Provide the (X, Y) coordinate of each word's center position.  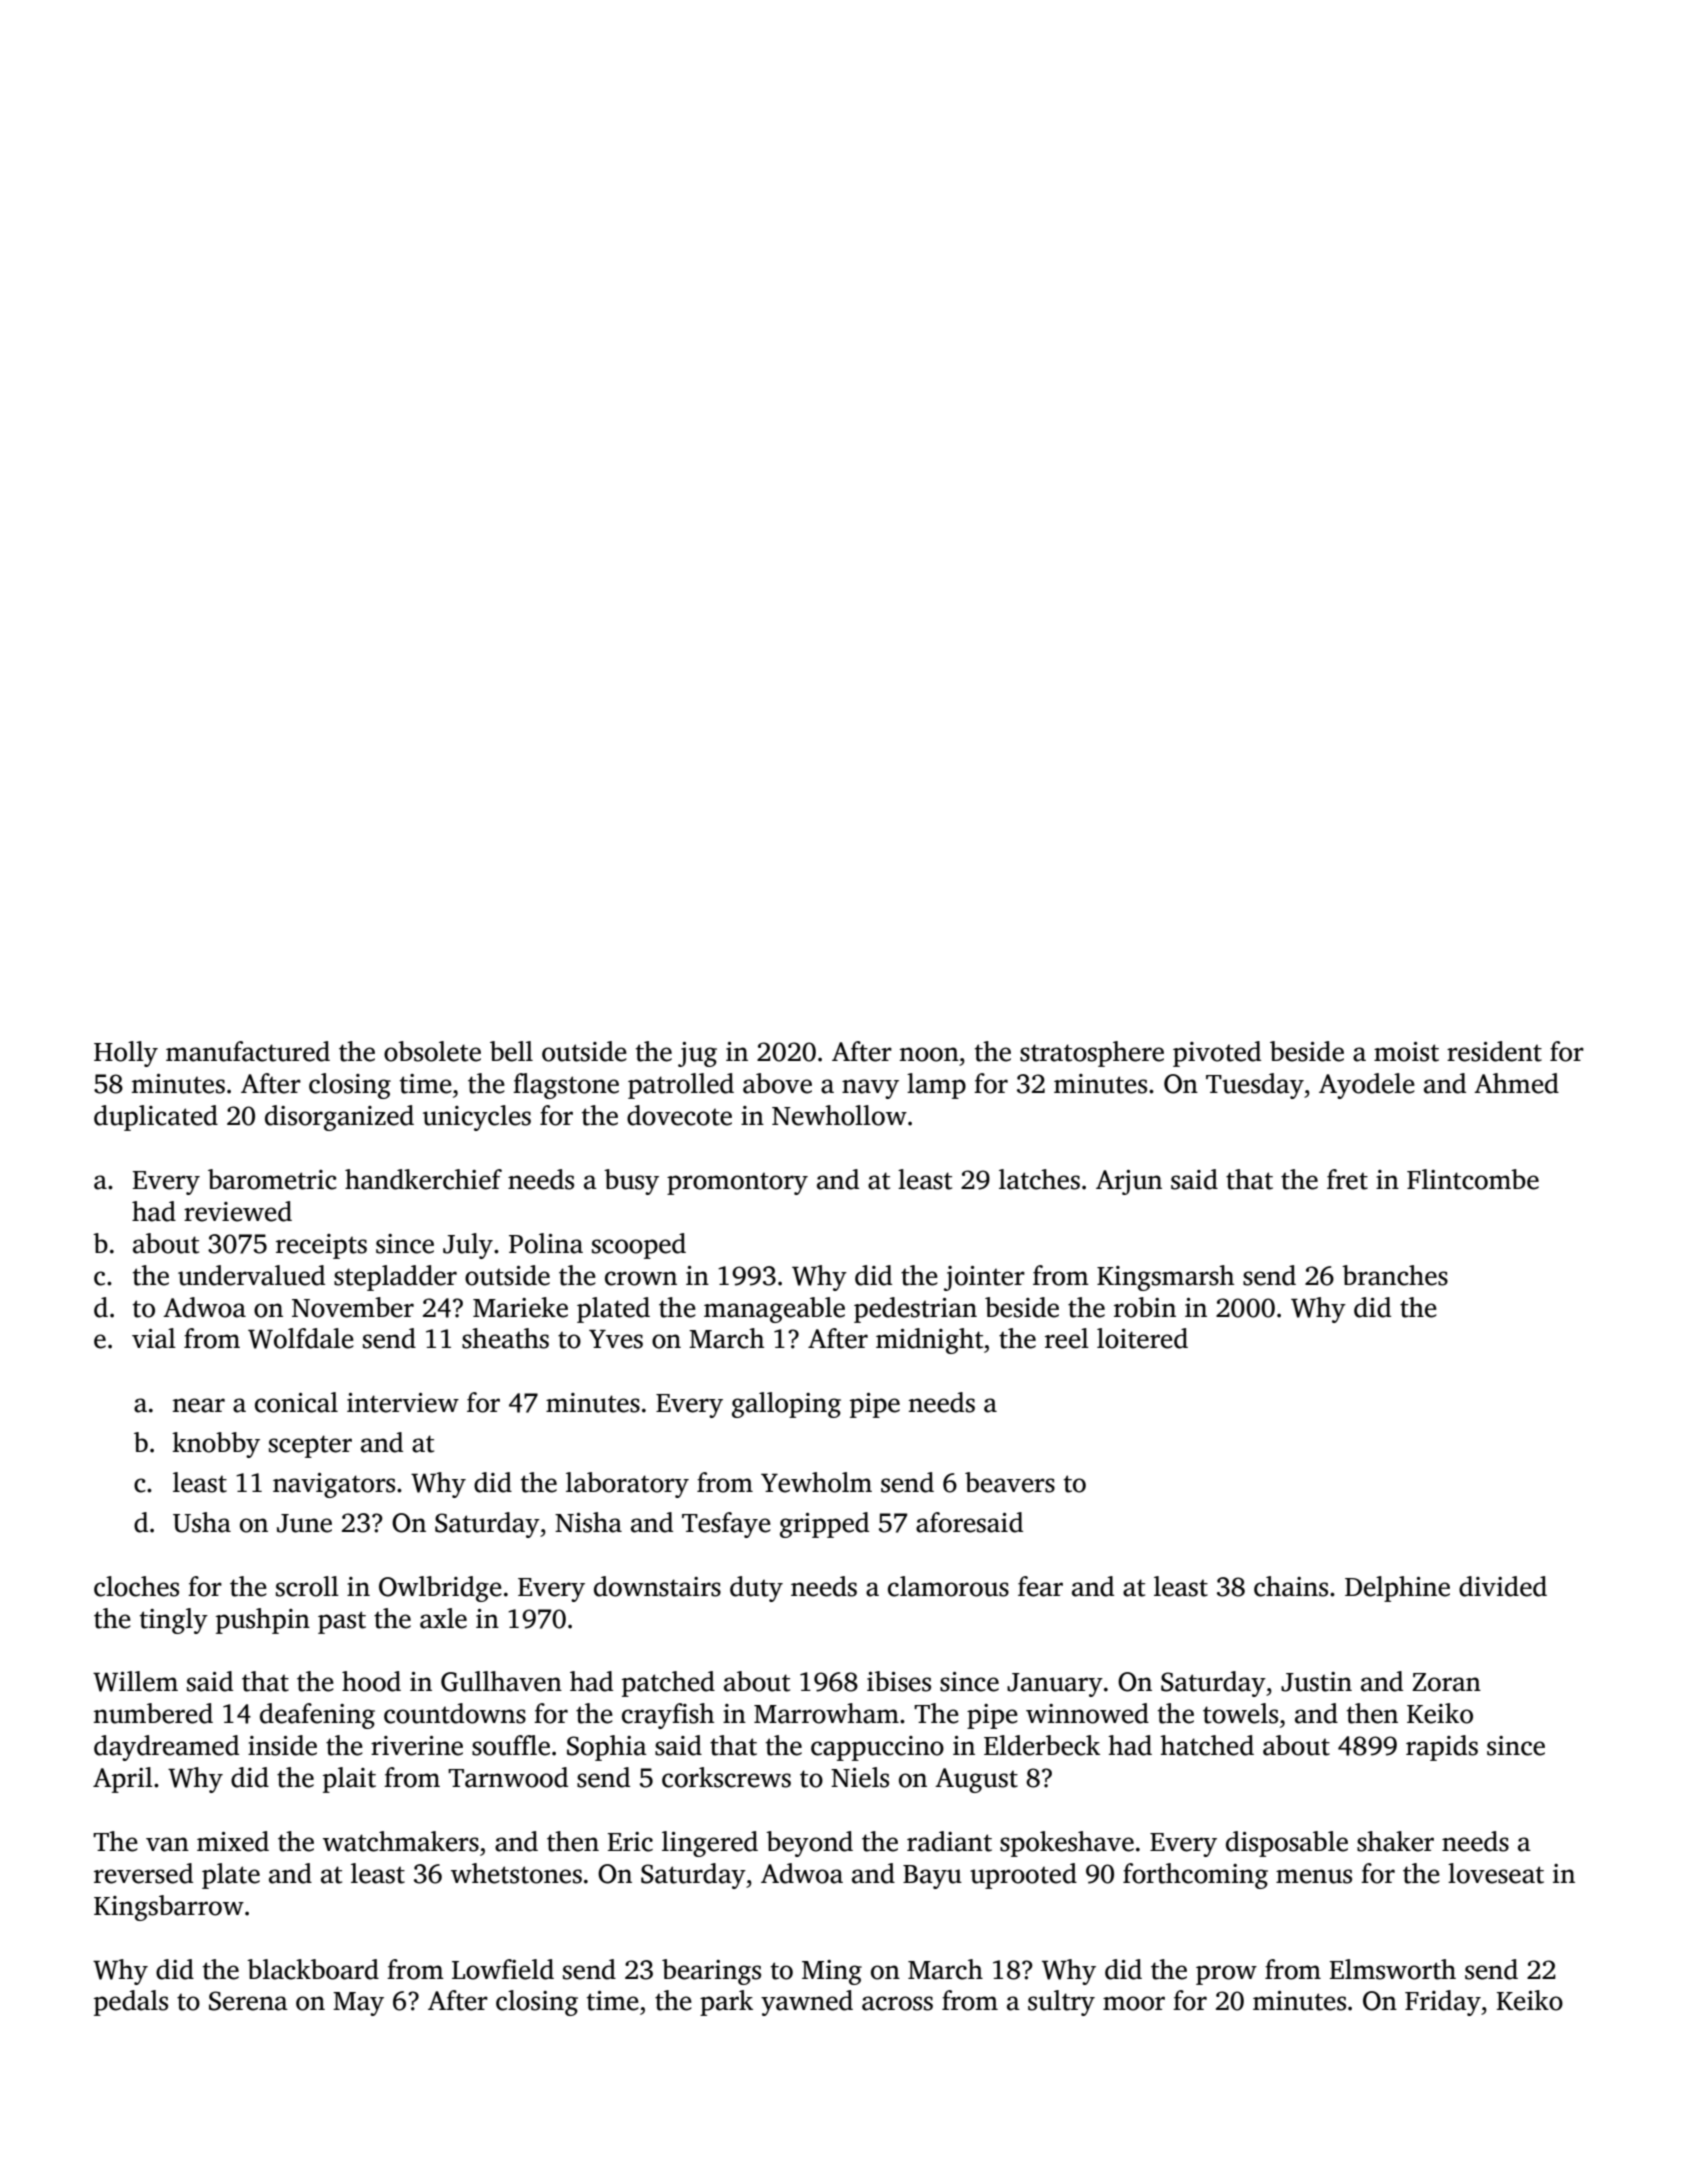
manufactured (248, 1051)
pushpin (263, 1621)
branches (1395, 1275)
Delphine (1397, 1589)
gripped (824, 1525)
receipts (321, 1246)
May (358, 2004)
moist (1406, 1052)
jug (697, 1054)
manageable (774, 1310)
